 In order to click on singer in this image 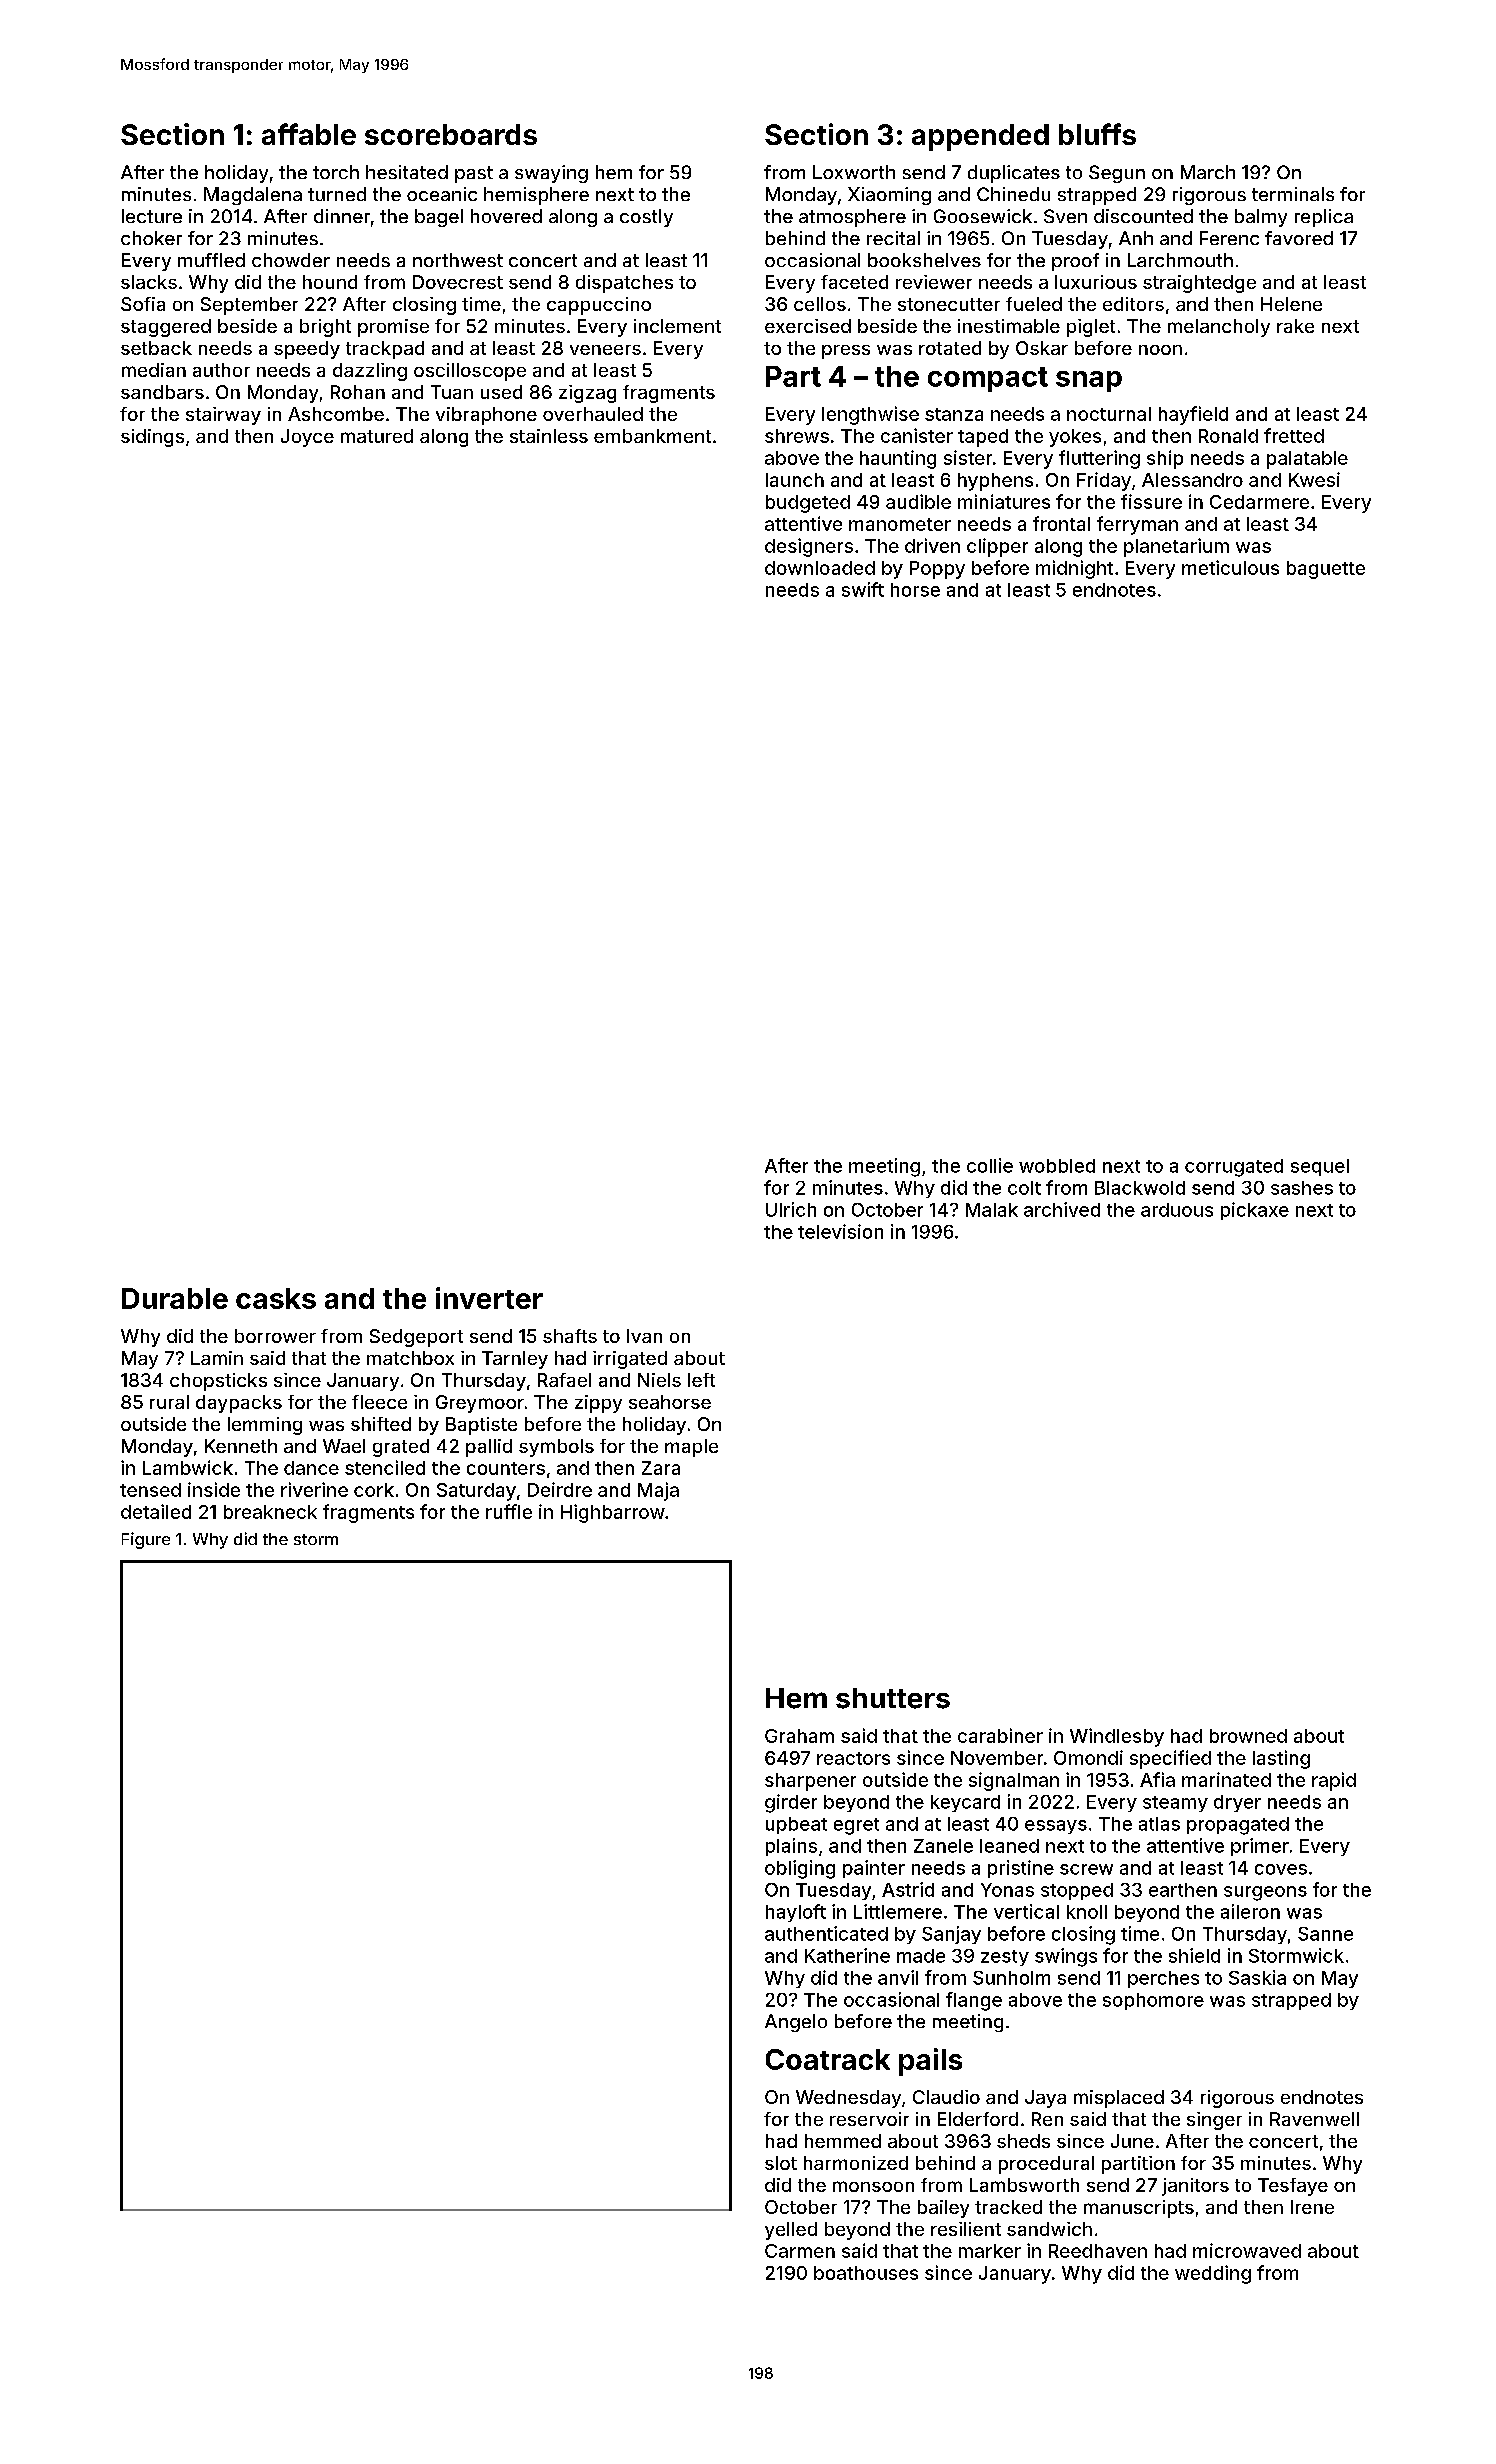, I will do `click(1214, 2121)`.
